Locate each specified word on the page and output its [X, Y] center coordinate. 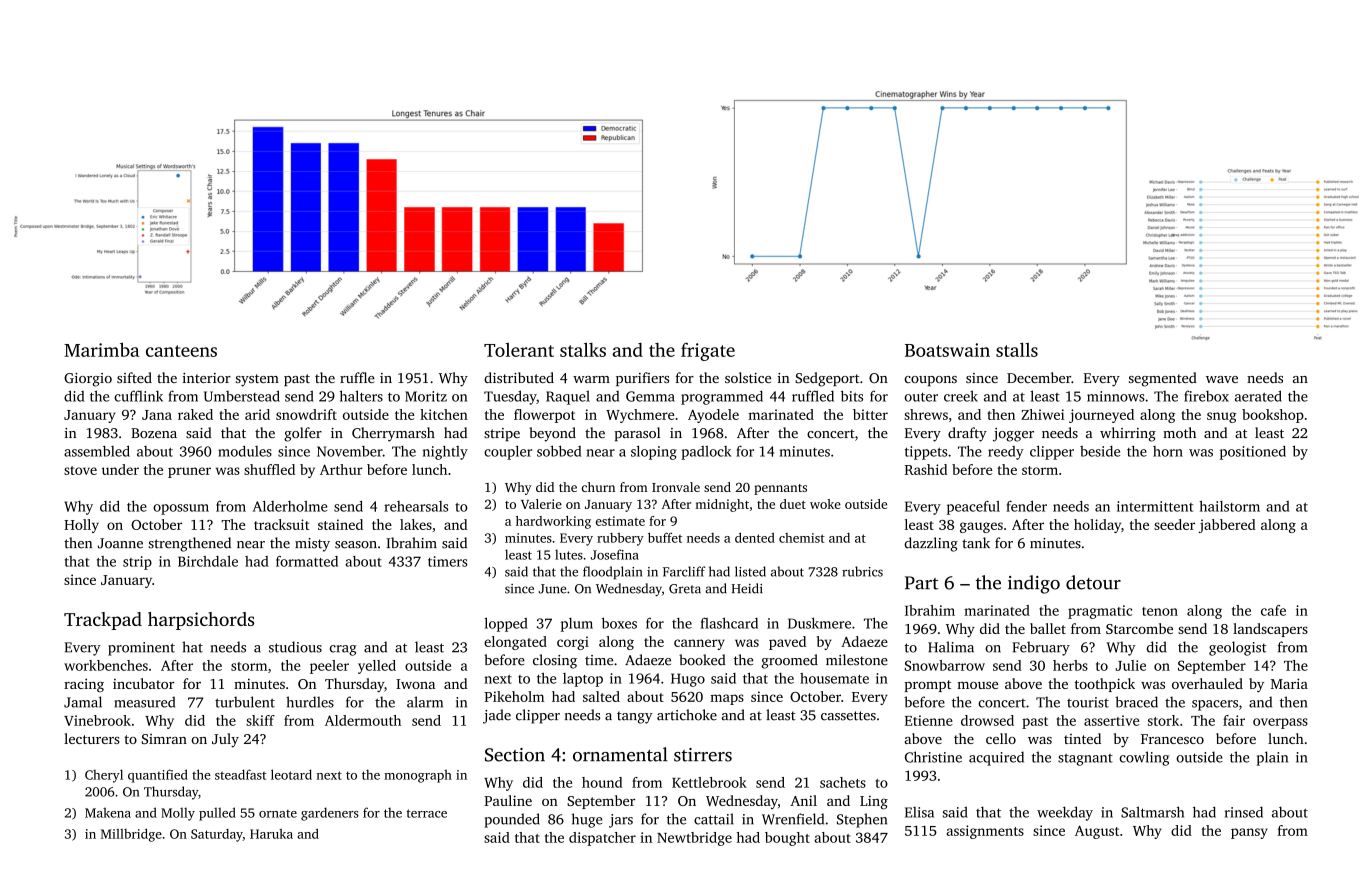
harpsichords [201, 621]
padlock [706, 453]
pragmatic [1100, 612]
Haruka [271, 834]
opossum [181, 509]
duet [793, 504]
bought [787, 839]
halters [361, 396]
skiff [260, 720]
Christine [933, 757]
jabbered [1227, 526]
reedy [1006, 453]
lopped [506, 624]
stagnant [1085, 759]
